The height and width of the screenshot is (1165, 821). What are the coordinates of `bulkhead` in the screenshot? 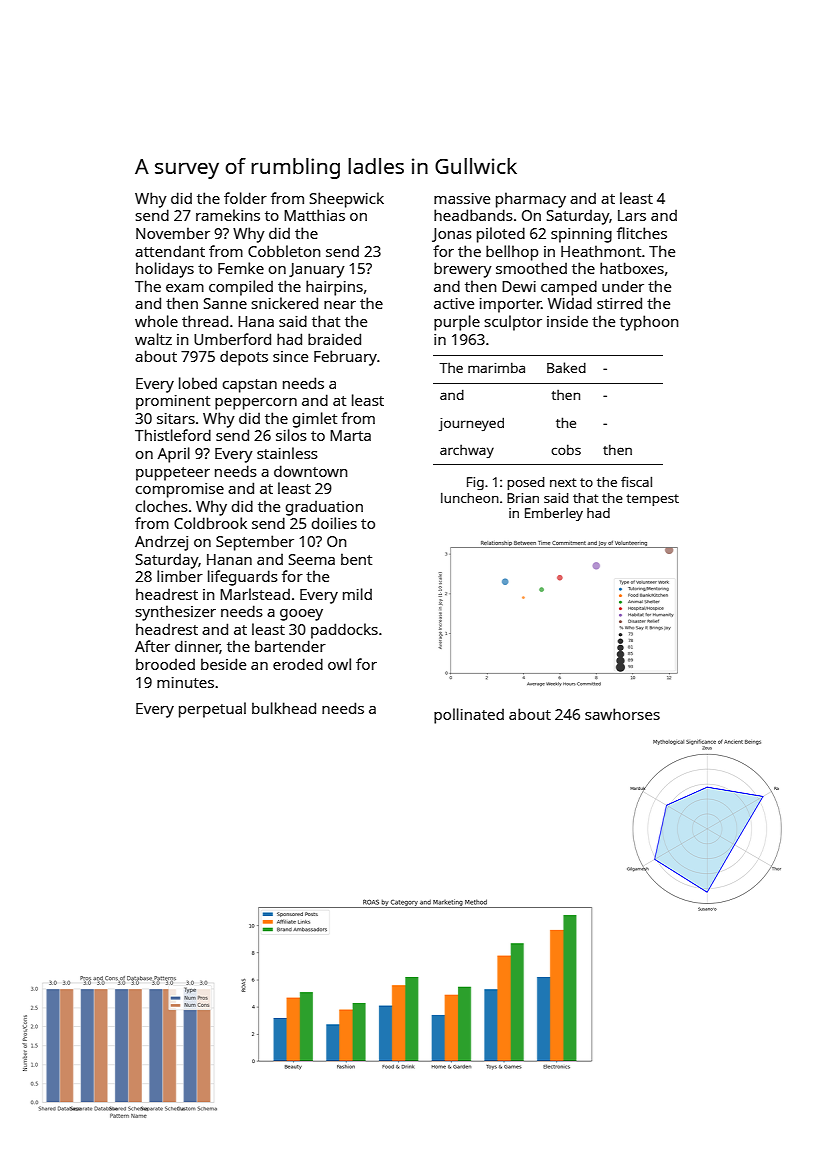 It's located at (284, 708).
